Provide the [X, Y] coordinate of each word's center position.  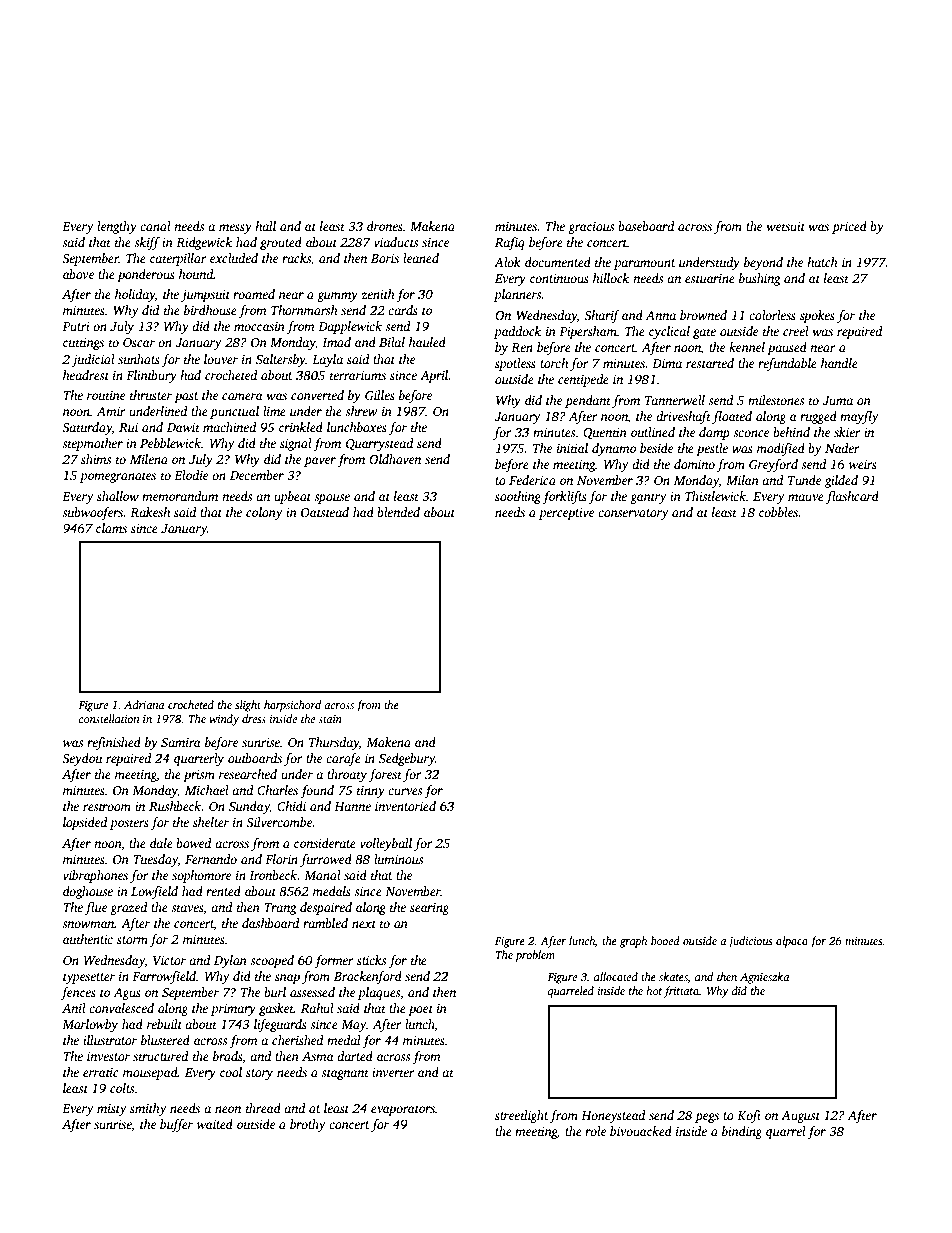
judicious [750, 942]
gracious [591, 228]
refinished [114, 743]
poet [420, 1010]
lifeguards [280, 1025]
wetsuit [786, 226]
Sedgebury [407, 759]
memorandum [180, 496]
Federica [532, 480]
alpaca [792, 942]
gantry [648, 498]
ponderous [146, 275]
